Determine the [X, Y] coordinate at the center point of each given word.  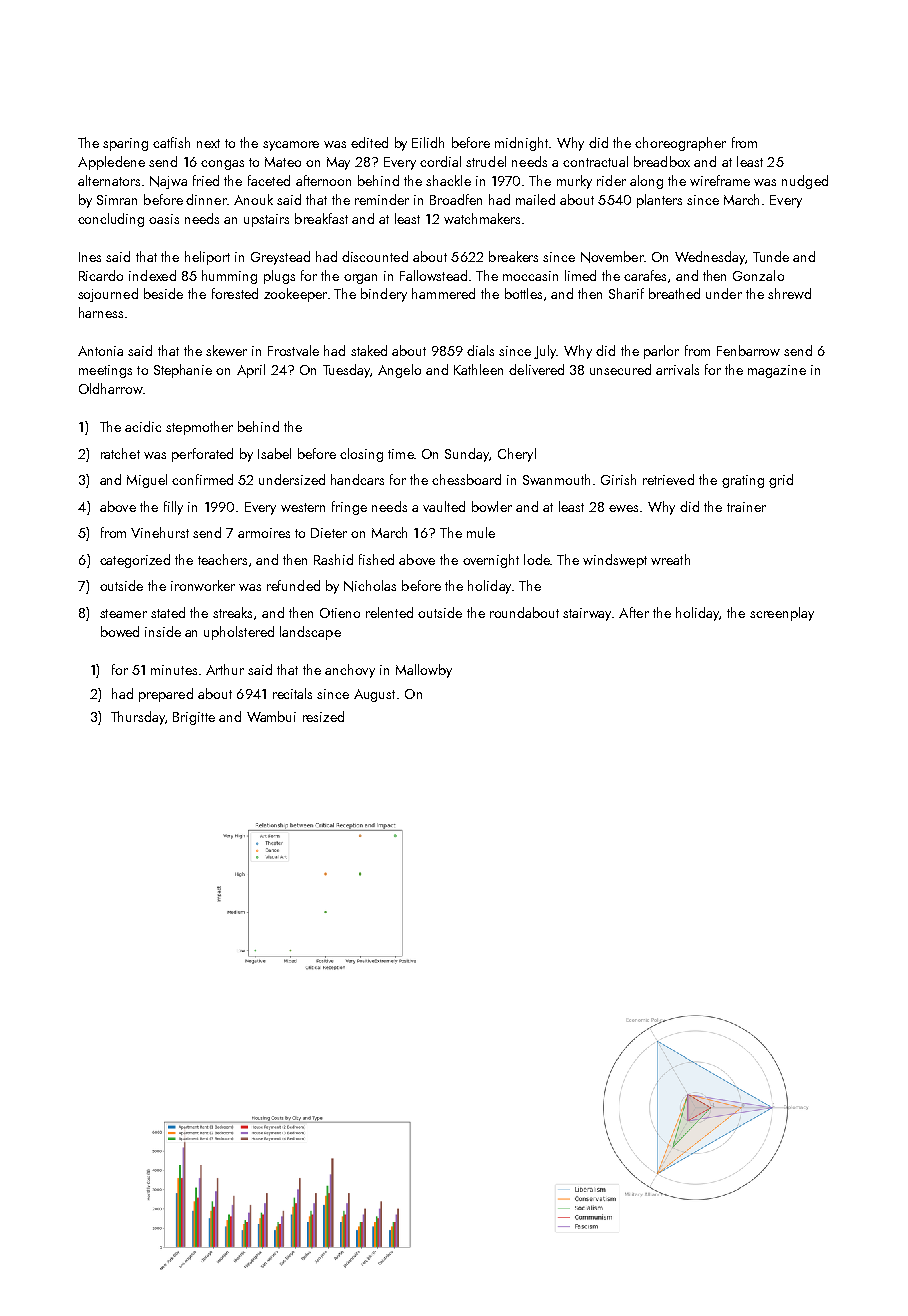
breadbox [662, 161]
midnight [521, 144]
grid [781, 481]
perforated [202, 455]
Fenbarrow [748, 350]
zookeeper [295, 295]
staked [369, 350]
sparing [125, 144]
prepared [166, 695]
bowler [492, 506]
